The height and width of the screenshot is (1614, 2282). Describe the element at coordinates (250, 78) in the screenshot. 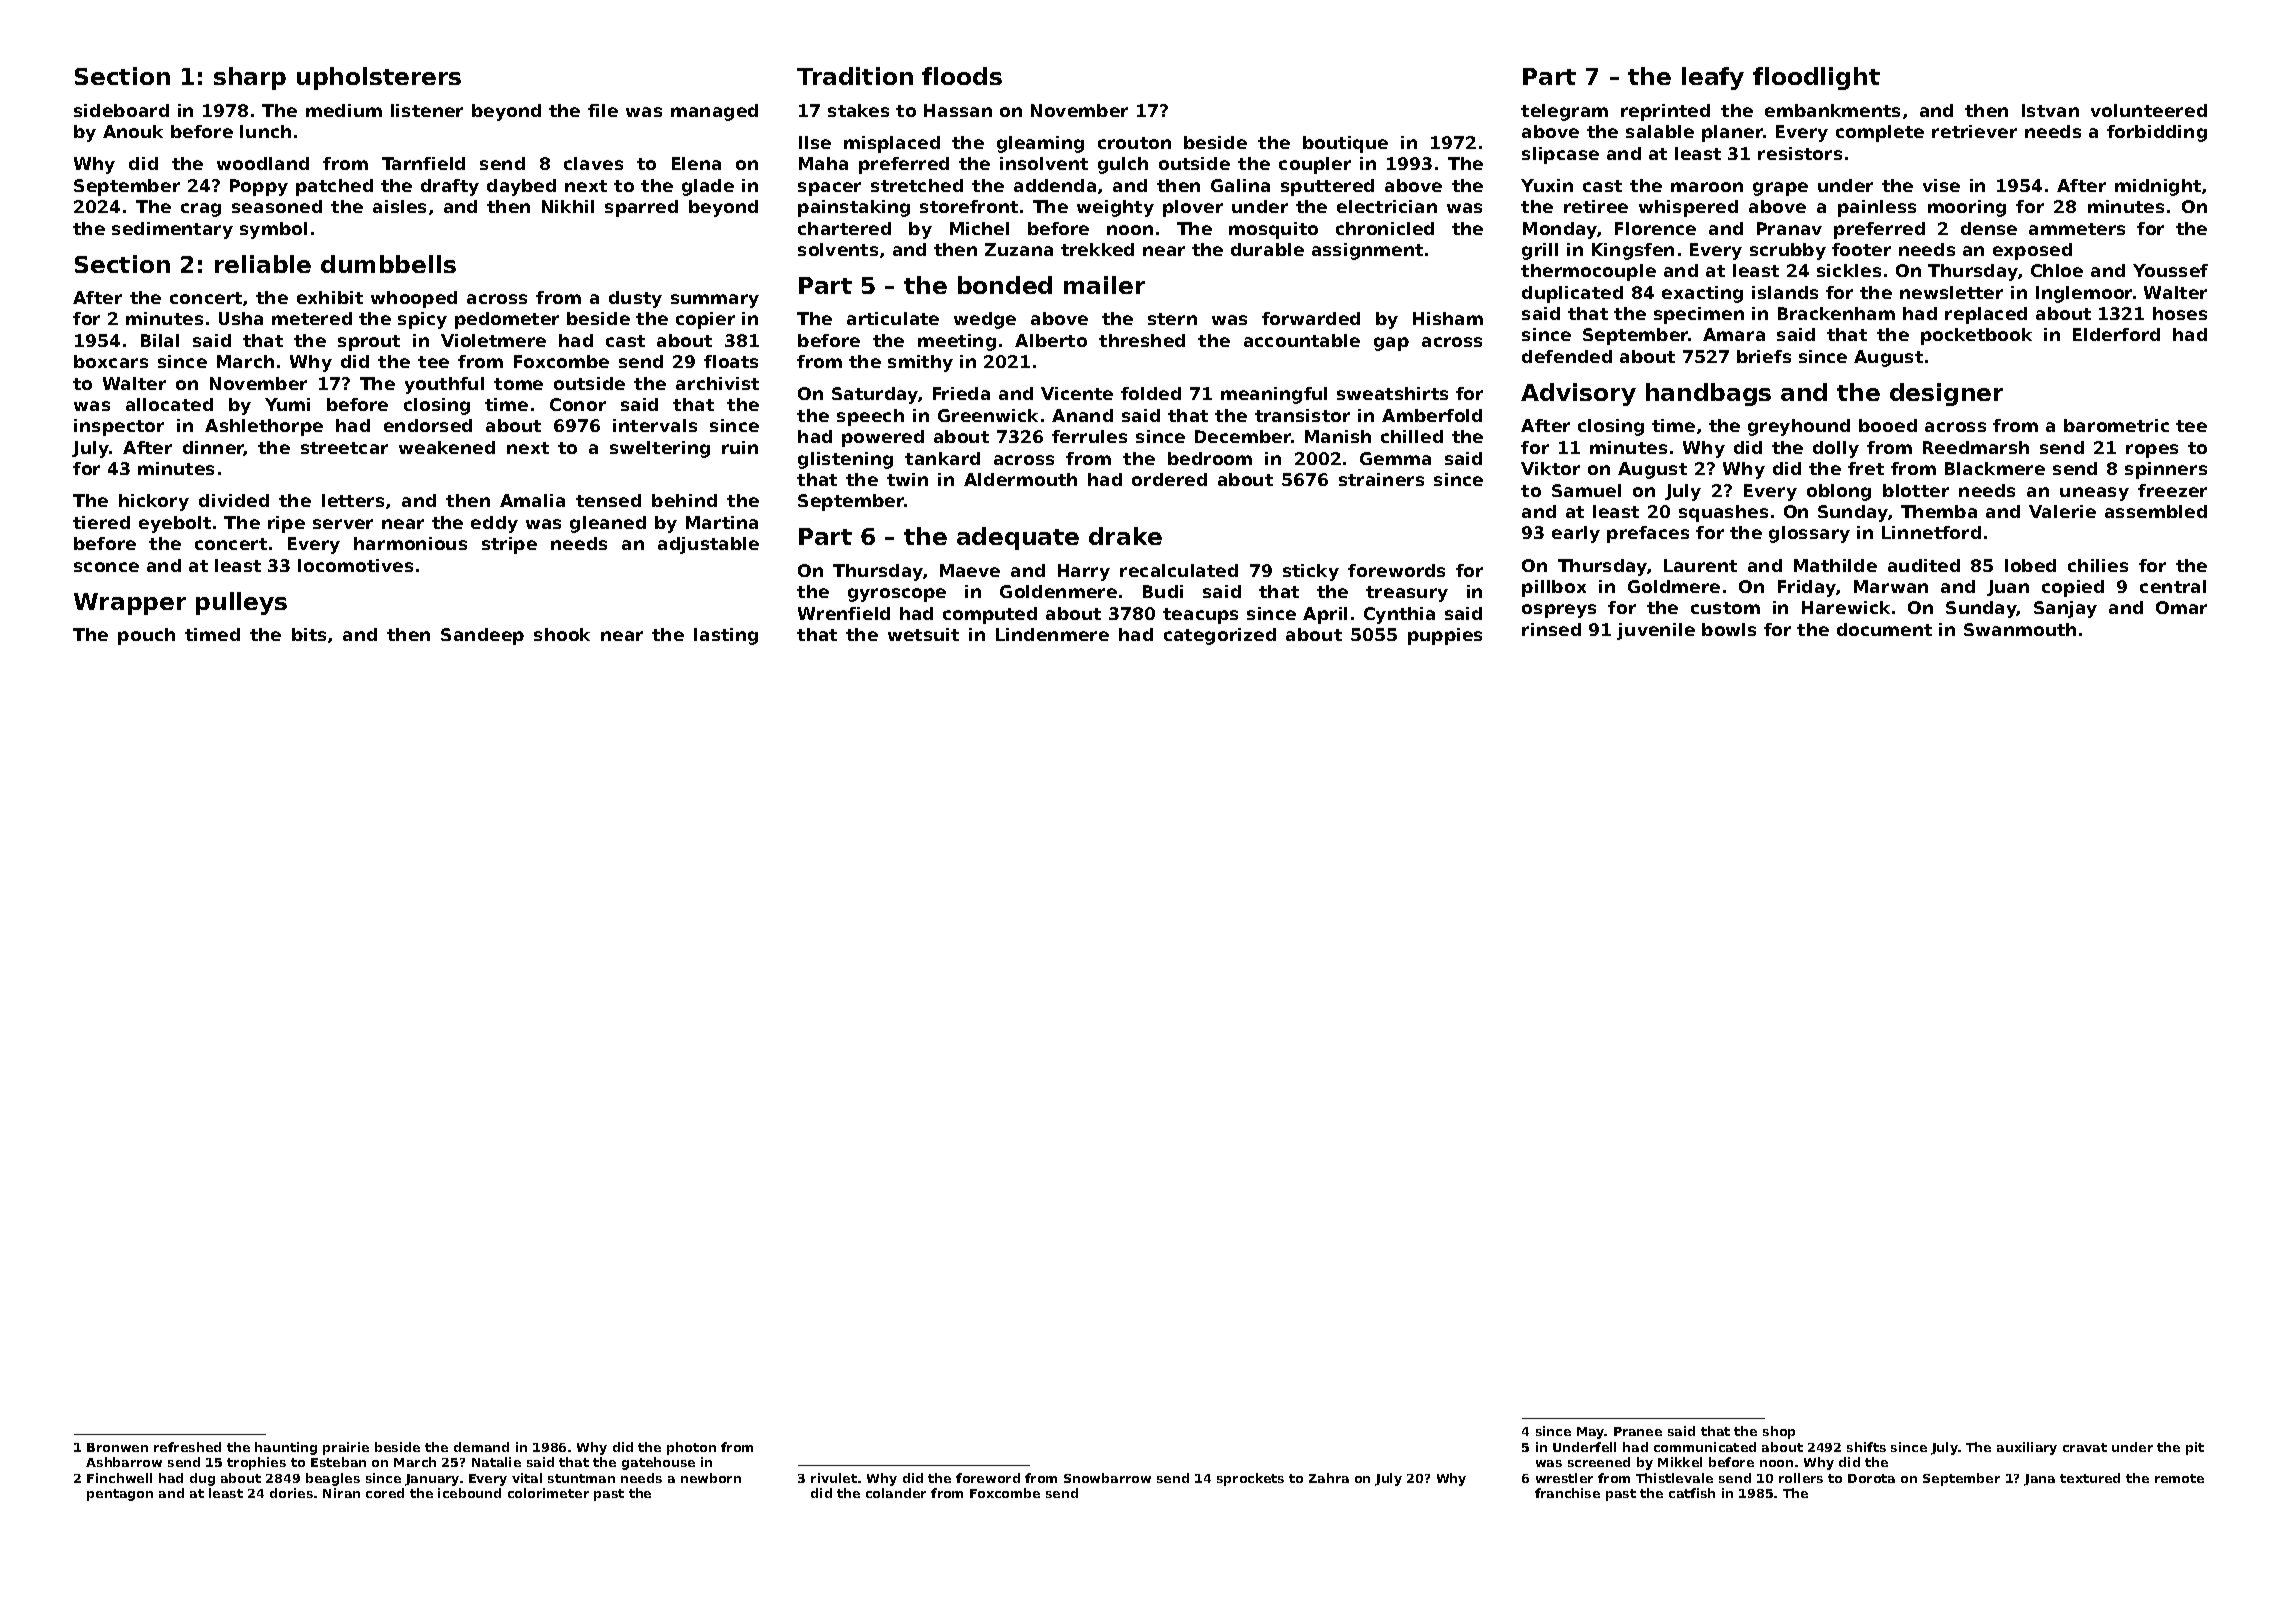

I see `sharp` at that location.
